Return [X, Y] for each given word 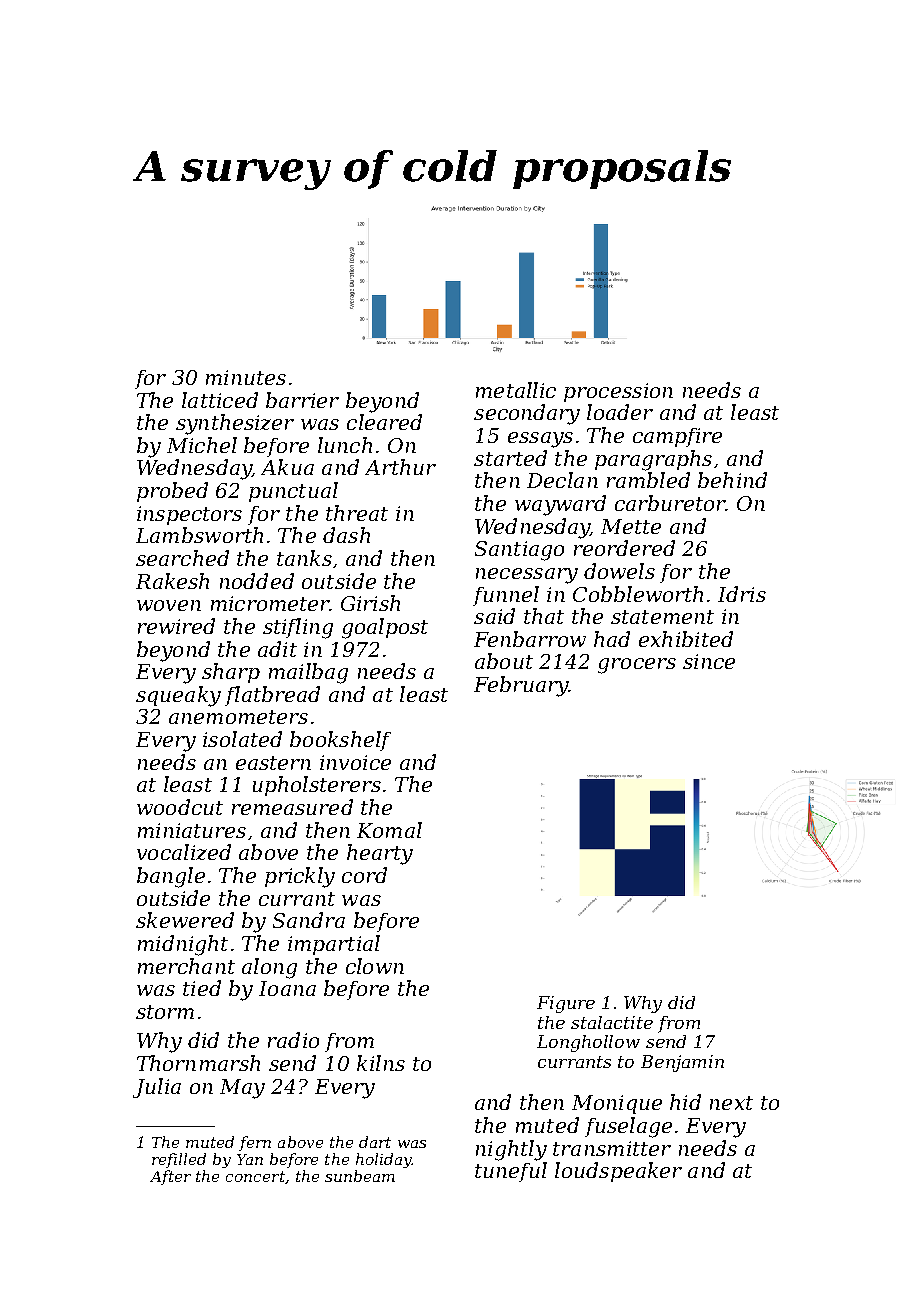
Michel [202, 445]
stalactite [612, 1022]
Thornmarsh [198, 1063]
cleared [384, 422]
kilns [381, 1063]
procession [618, 392]
